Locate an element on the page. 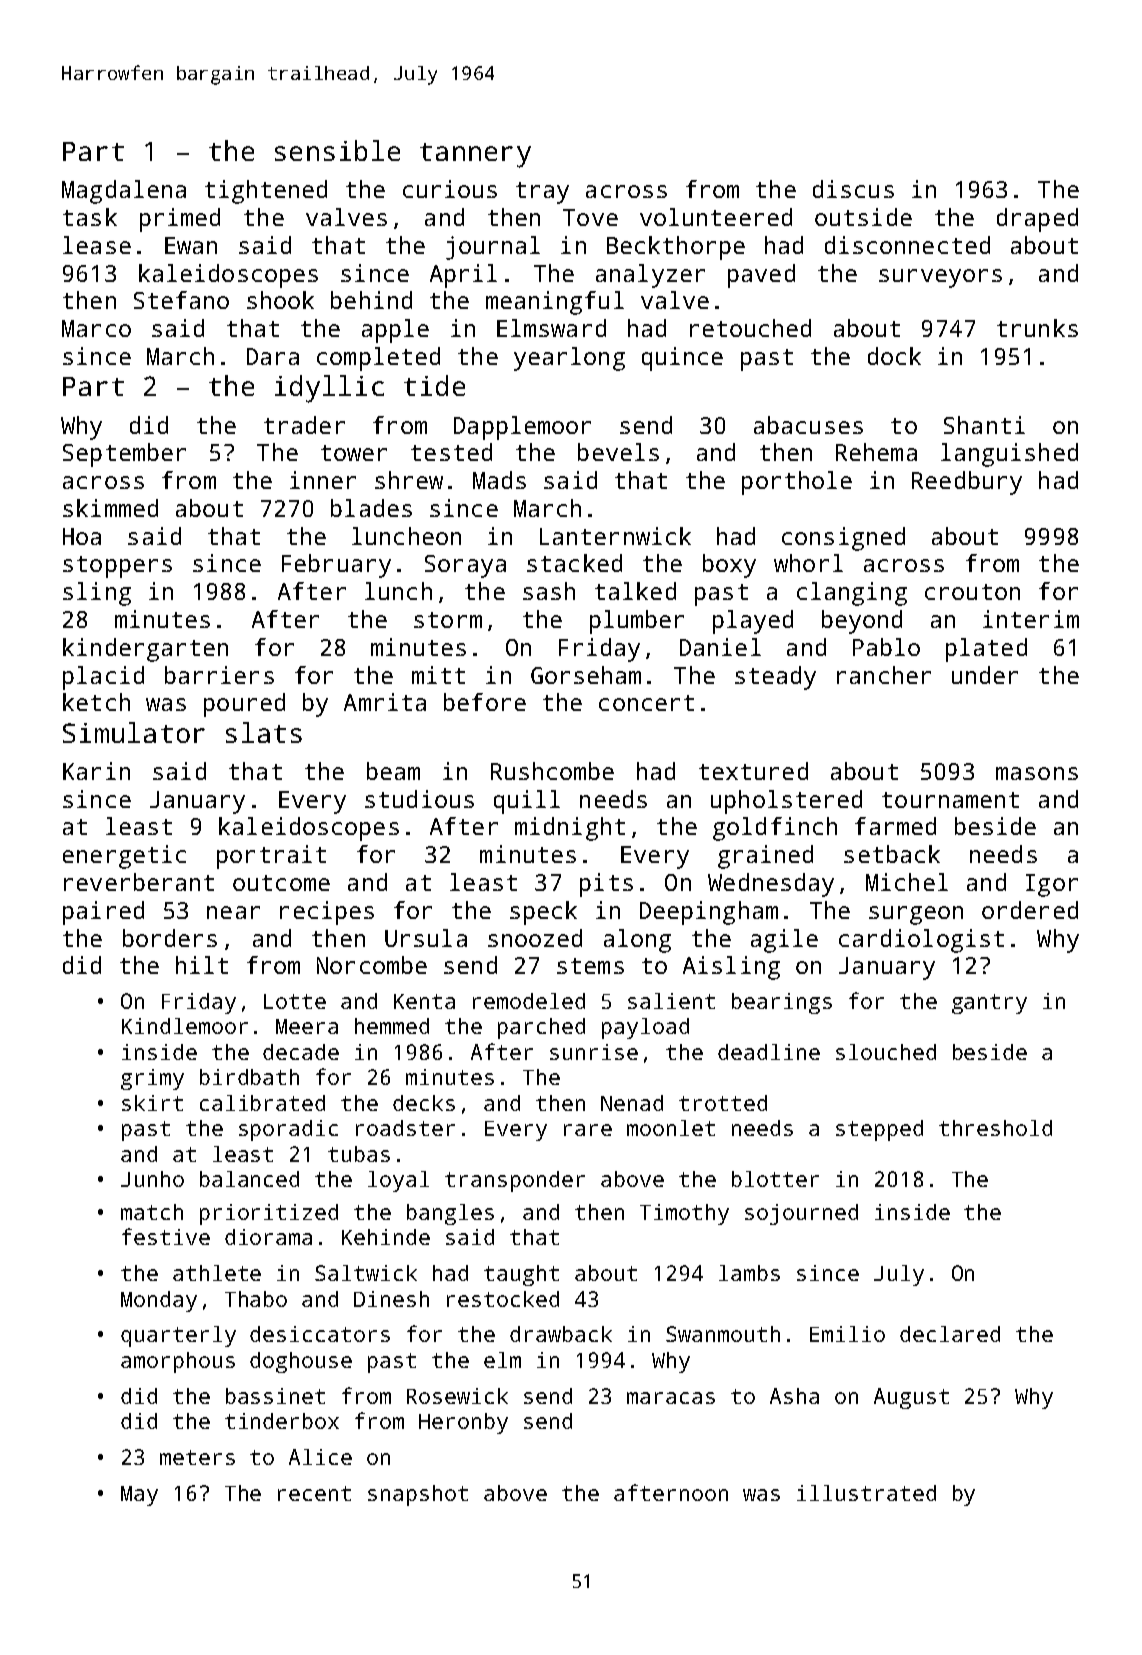 This document has width=1142, height=1655. April is located at coordinates (463, 276).
